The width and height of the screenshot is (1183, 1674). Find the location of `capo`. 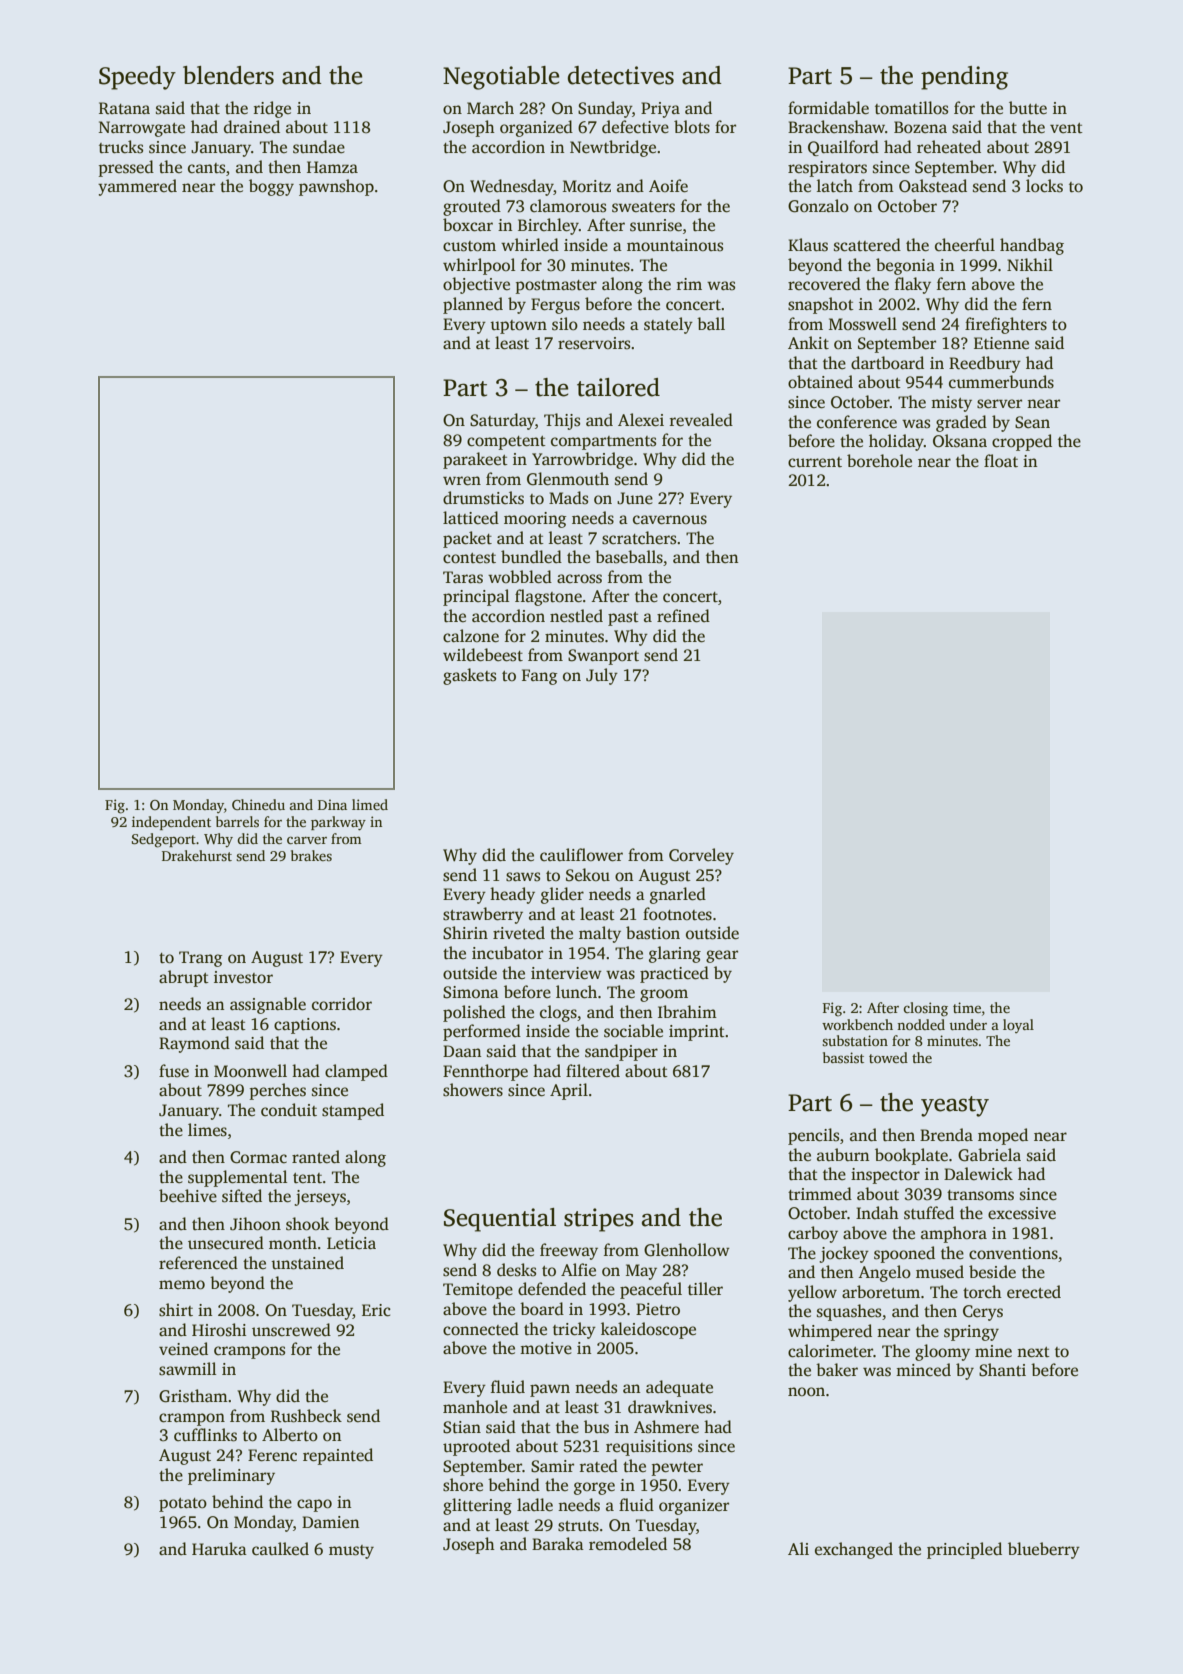

capo is located at coordinates (314, 1505).
